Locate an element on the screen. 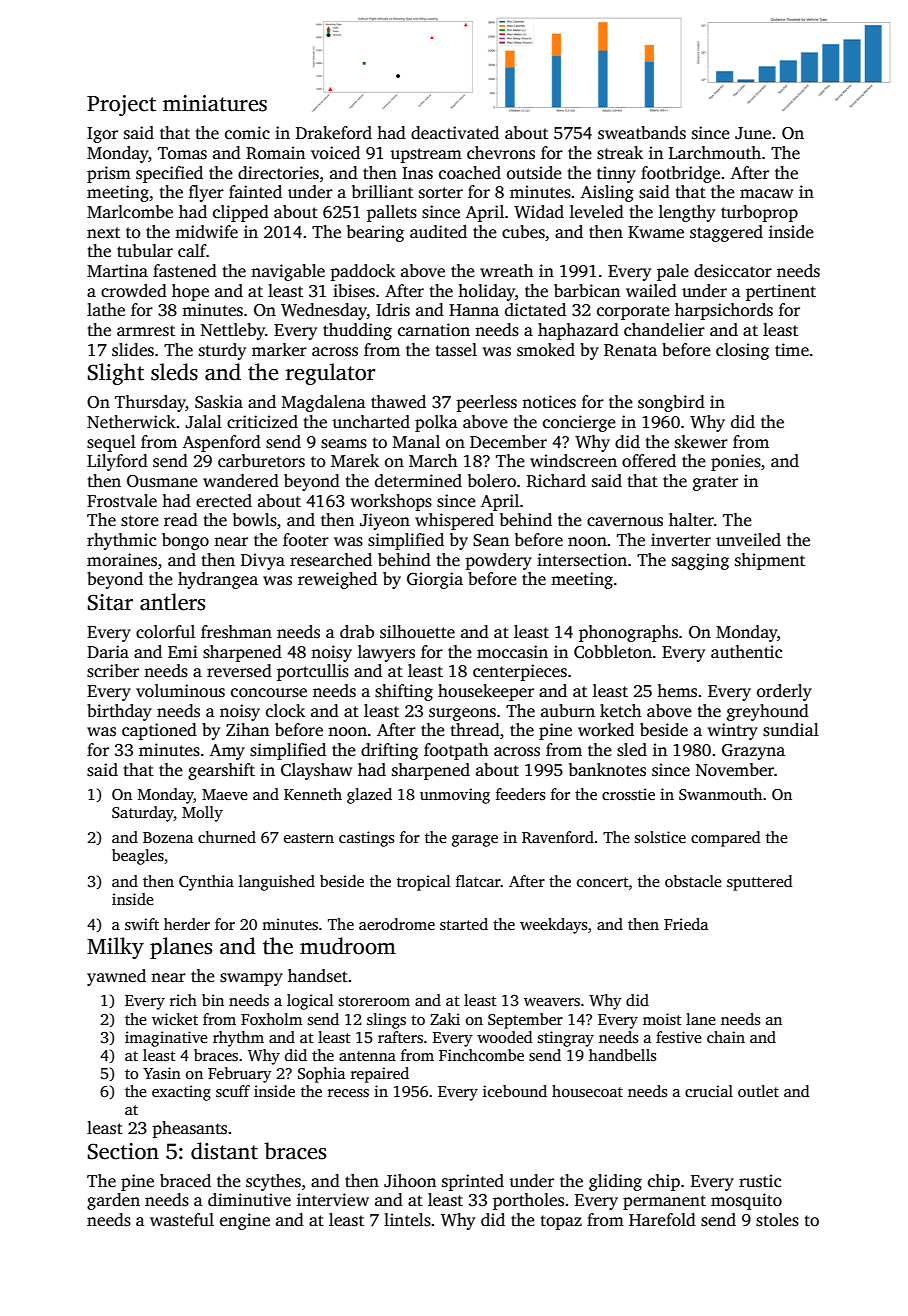 The width and height of the screenshot is (908, 1316). auburn is located at coordinates (568, 710).
